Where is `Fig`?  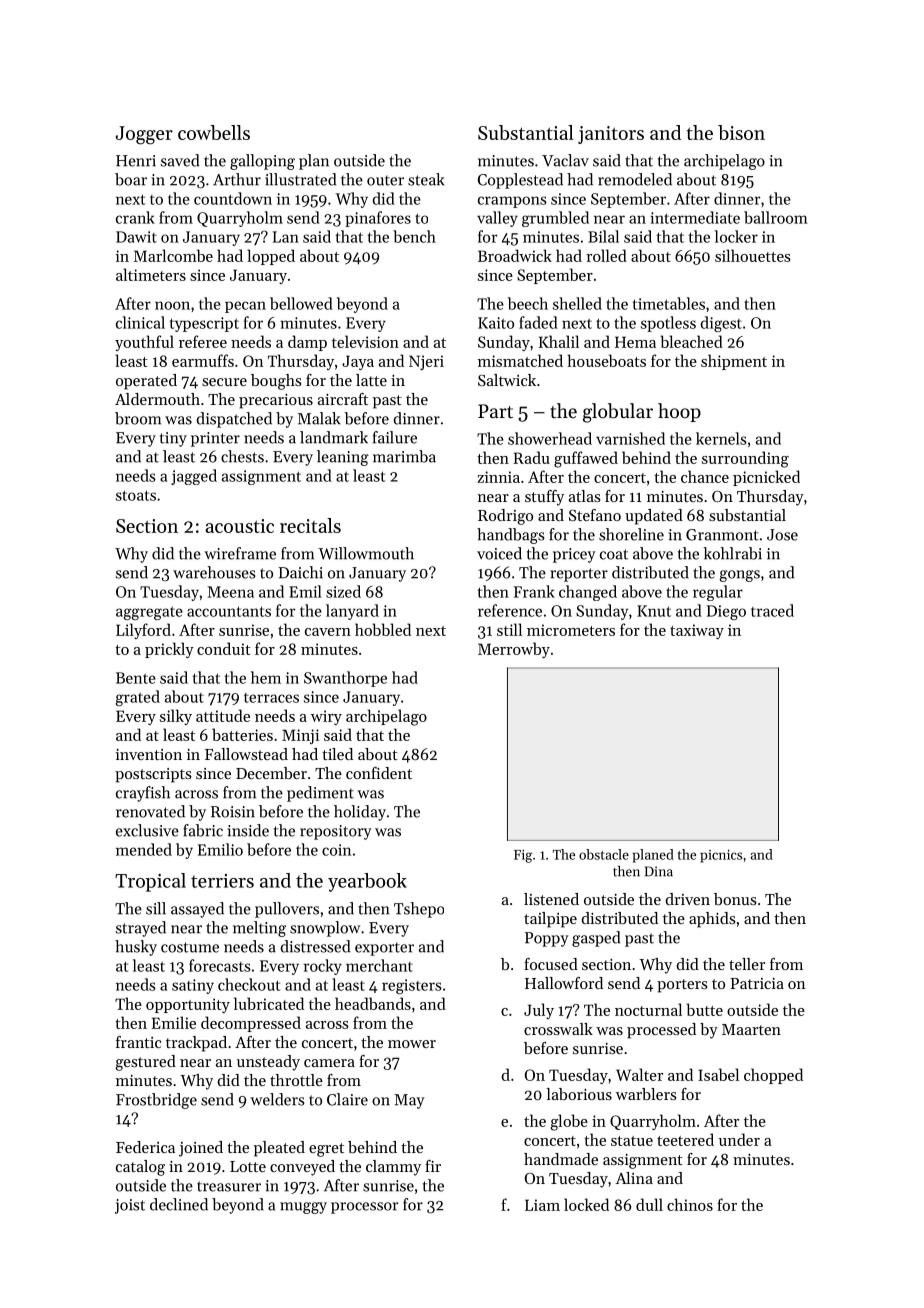 Fig is located at coordinates (523, 856).
